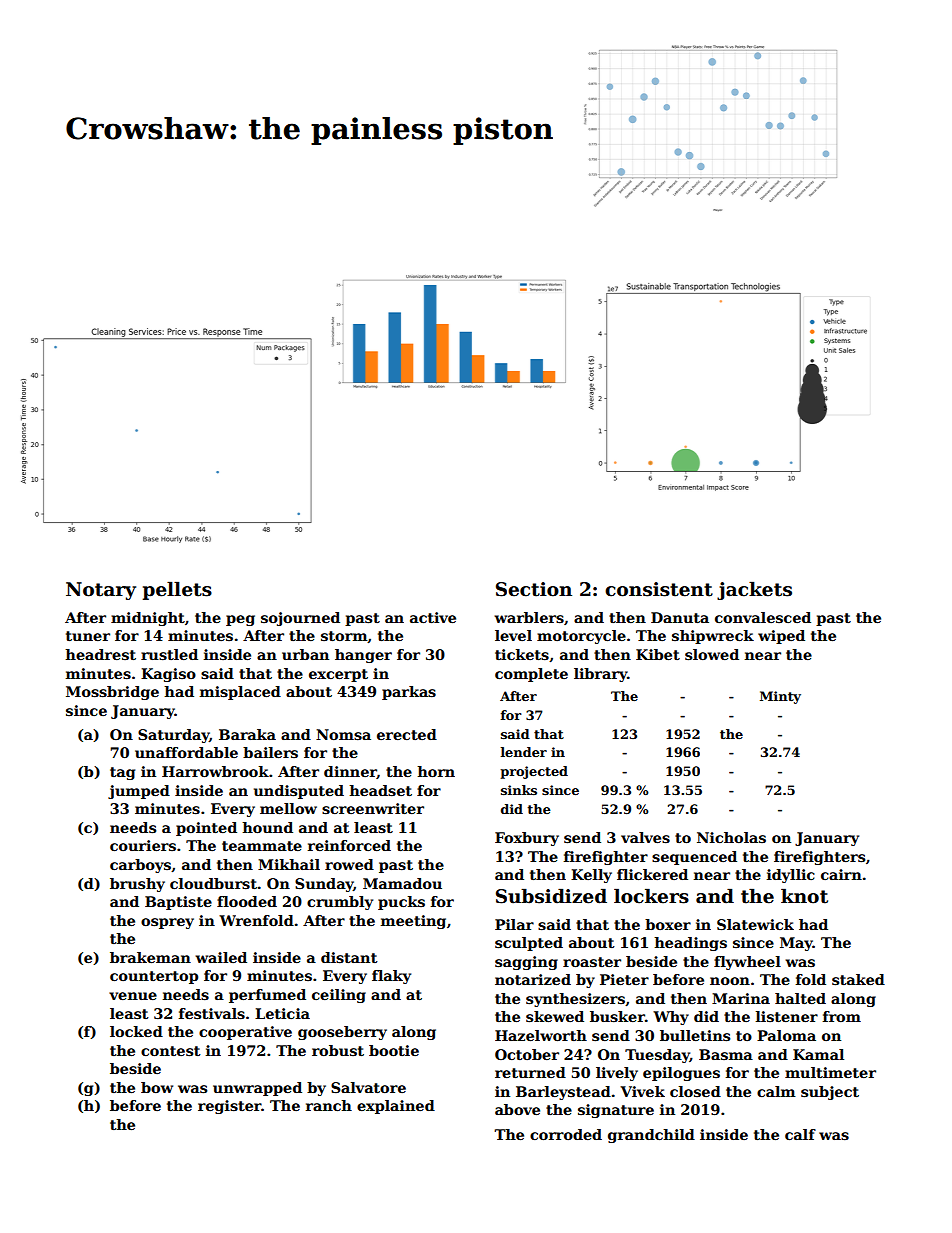 The image size is (952, 1233). Describe the element at coordinates (780, 697) in the screenshot. I see `Minty` at that location.
